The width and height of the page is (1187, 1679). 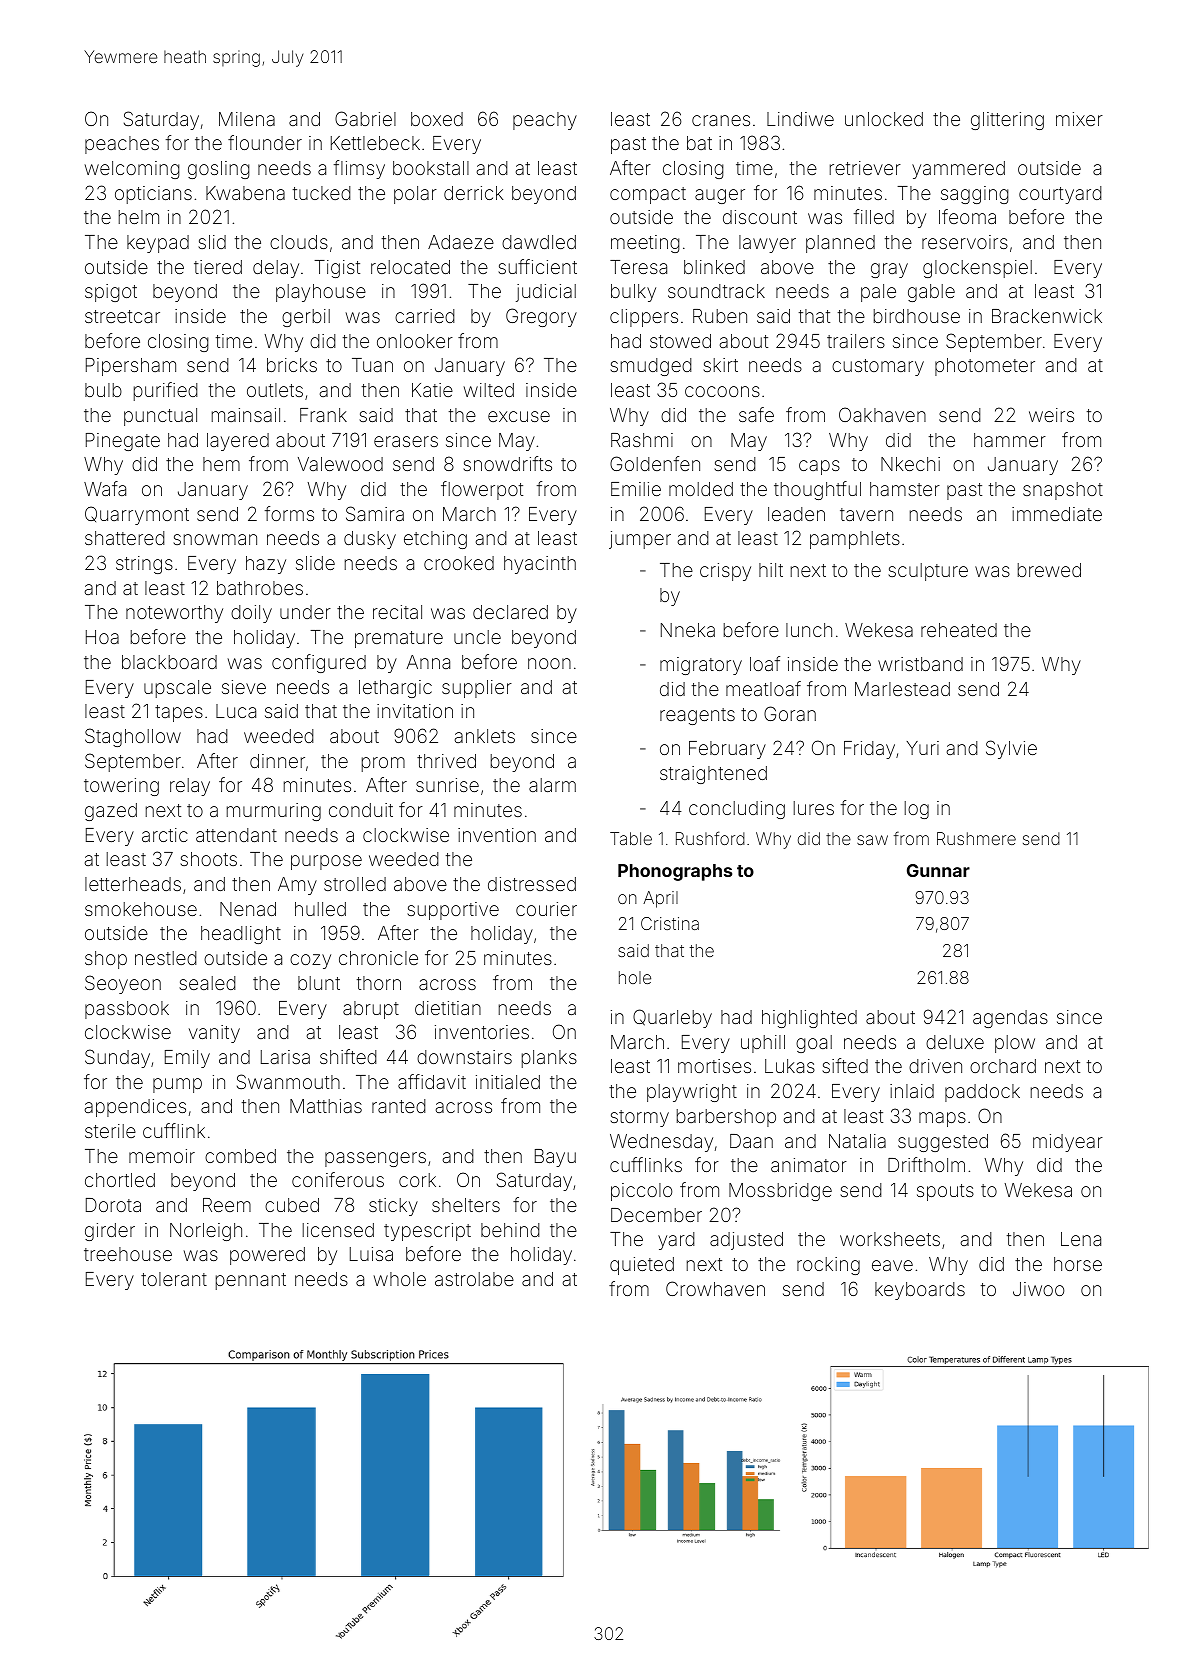 What do you see at coordinates (459, 563) in the page?
I see `crooked` at bounding box center [459, 563].
